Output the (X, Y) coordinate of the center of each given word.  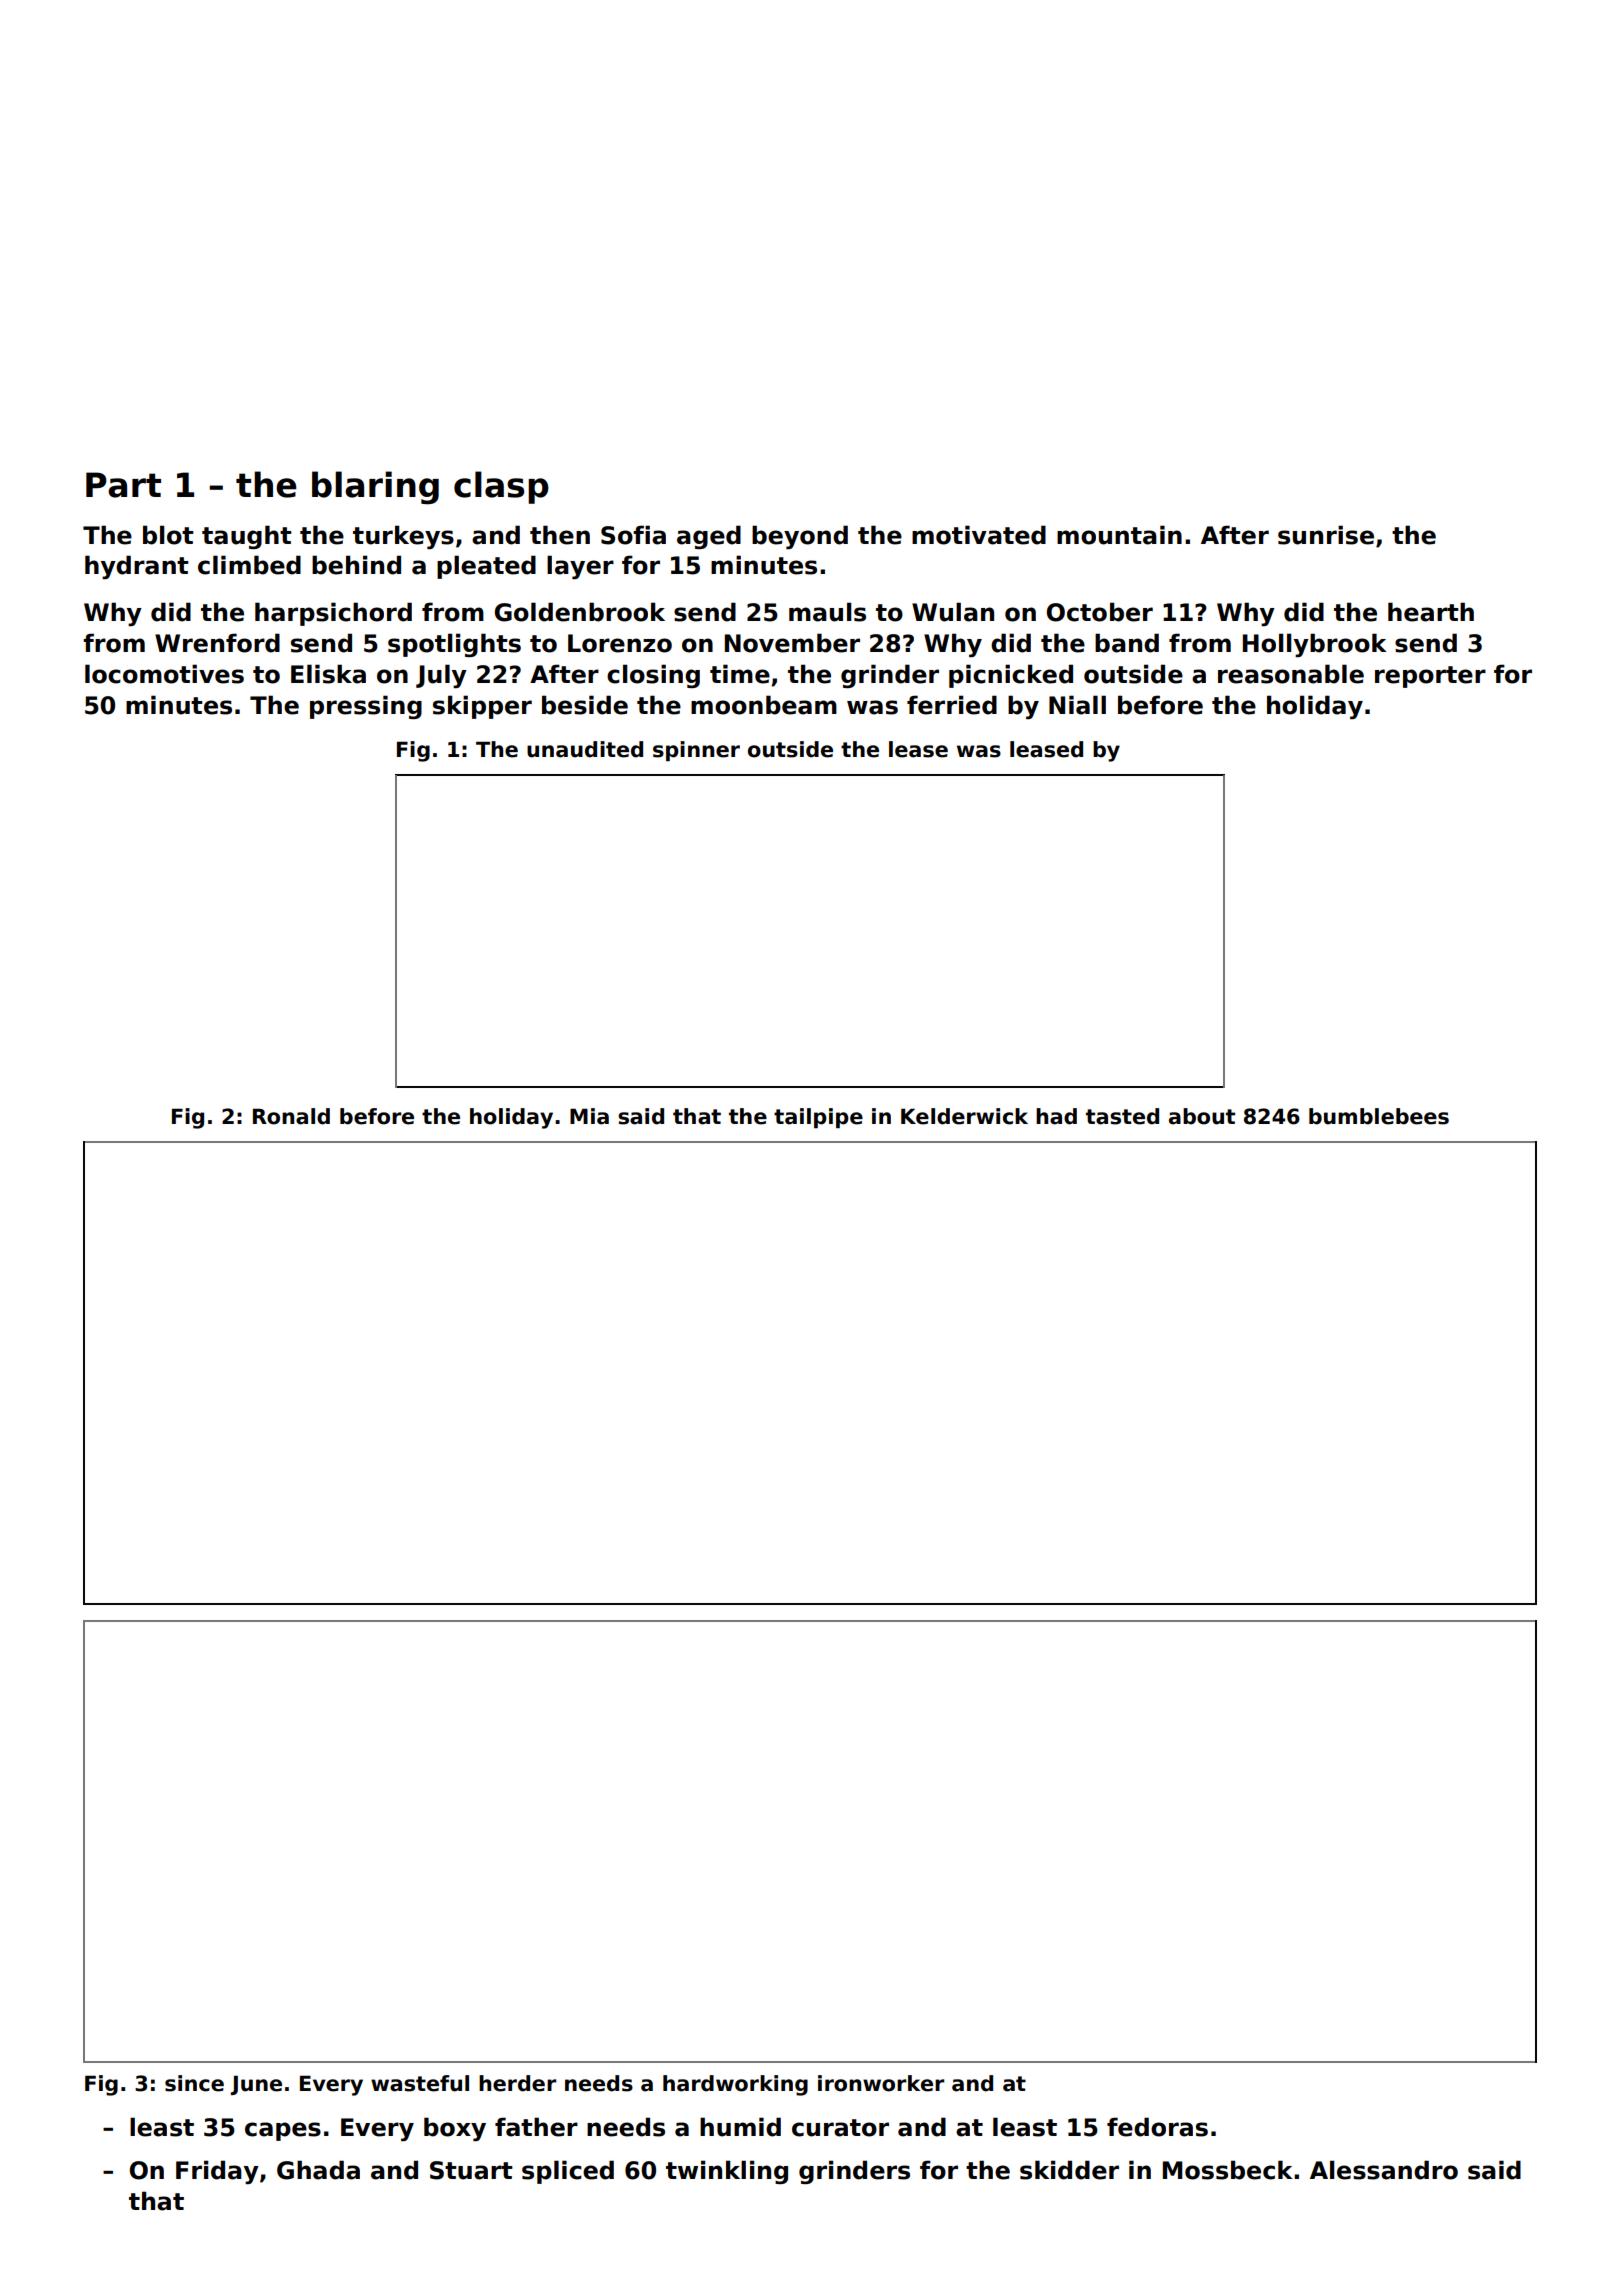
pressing (366, 707)
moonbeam (764, 705)
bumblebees (1379, 1116)
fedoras (1157, 2127)
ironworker (881, 2083)
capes (283, 2131)
